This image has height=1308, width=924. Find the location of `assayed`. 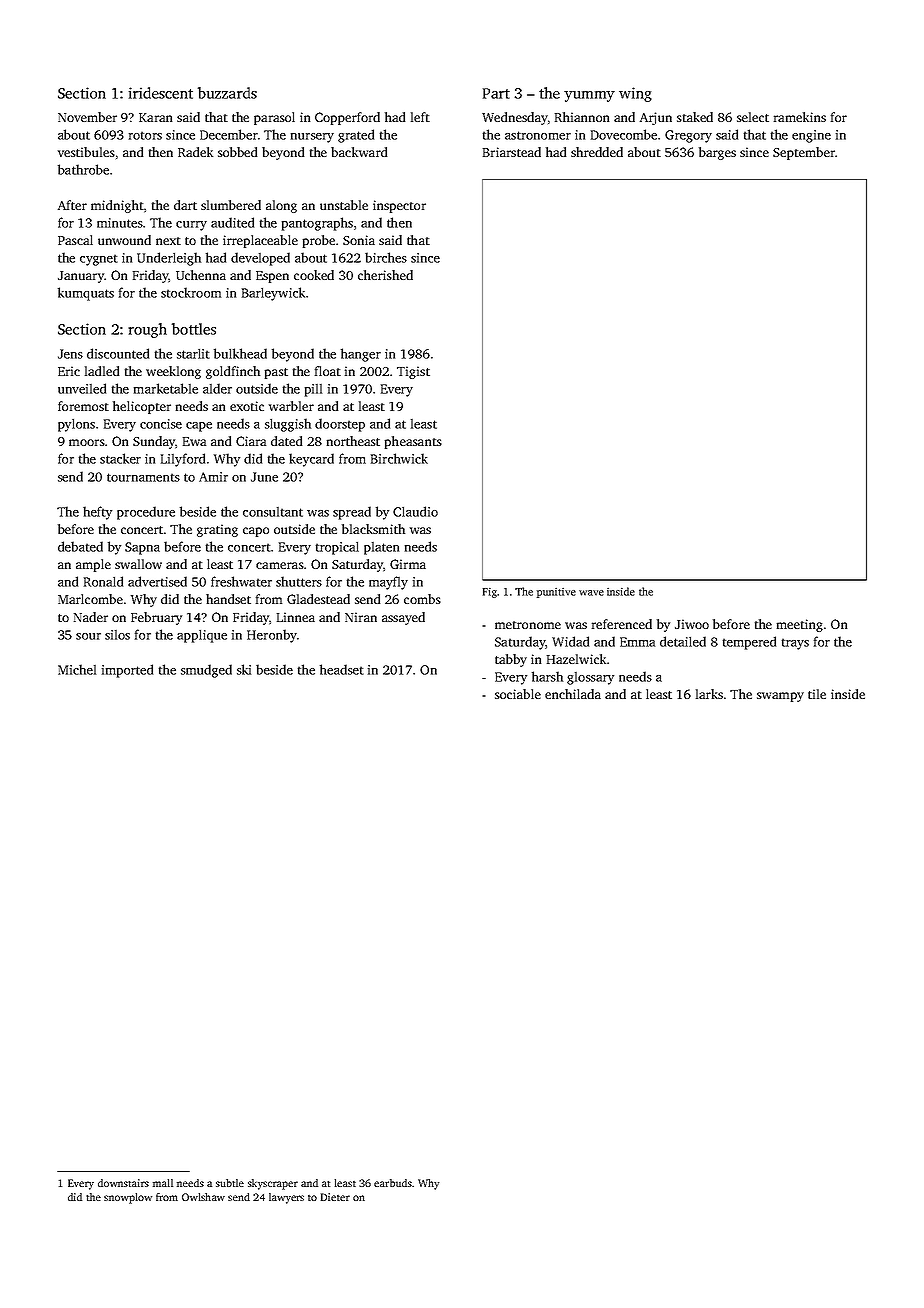

assayed is located at coordinates (403, 618).
